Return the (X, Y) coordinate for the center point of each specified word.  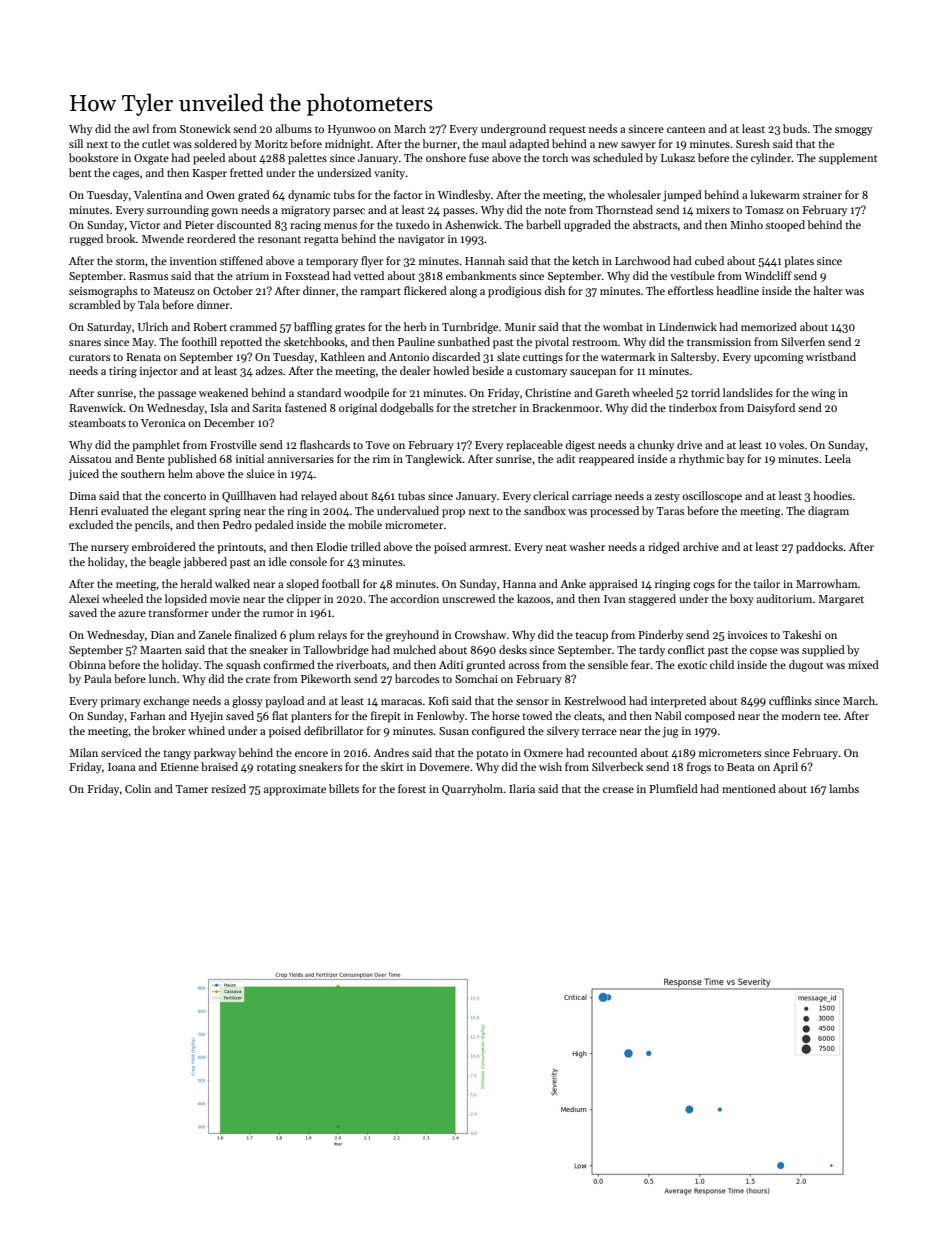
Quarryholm (472, 790)
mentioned (749, 788)
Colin (138, 788)
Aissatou (90, 459)
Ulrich (153, 326)
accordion (415, 598)
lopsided (186, 600)
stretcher (494, 407)
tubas (411, 495)
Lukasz (678, 157)
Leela (838, 458)
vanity (390, 174)
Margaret (841, 600)
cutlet (156, 143)
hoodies (832, 495)
